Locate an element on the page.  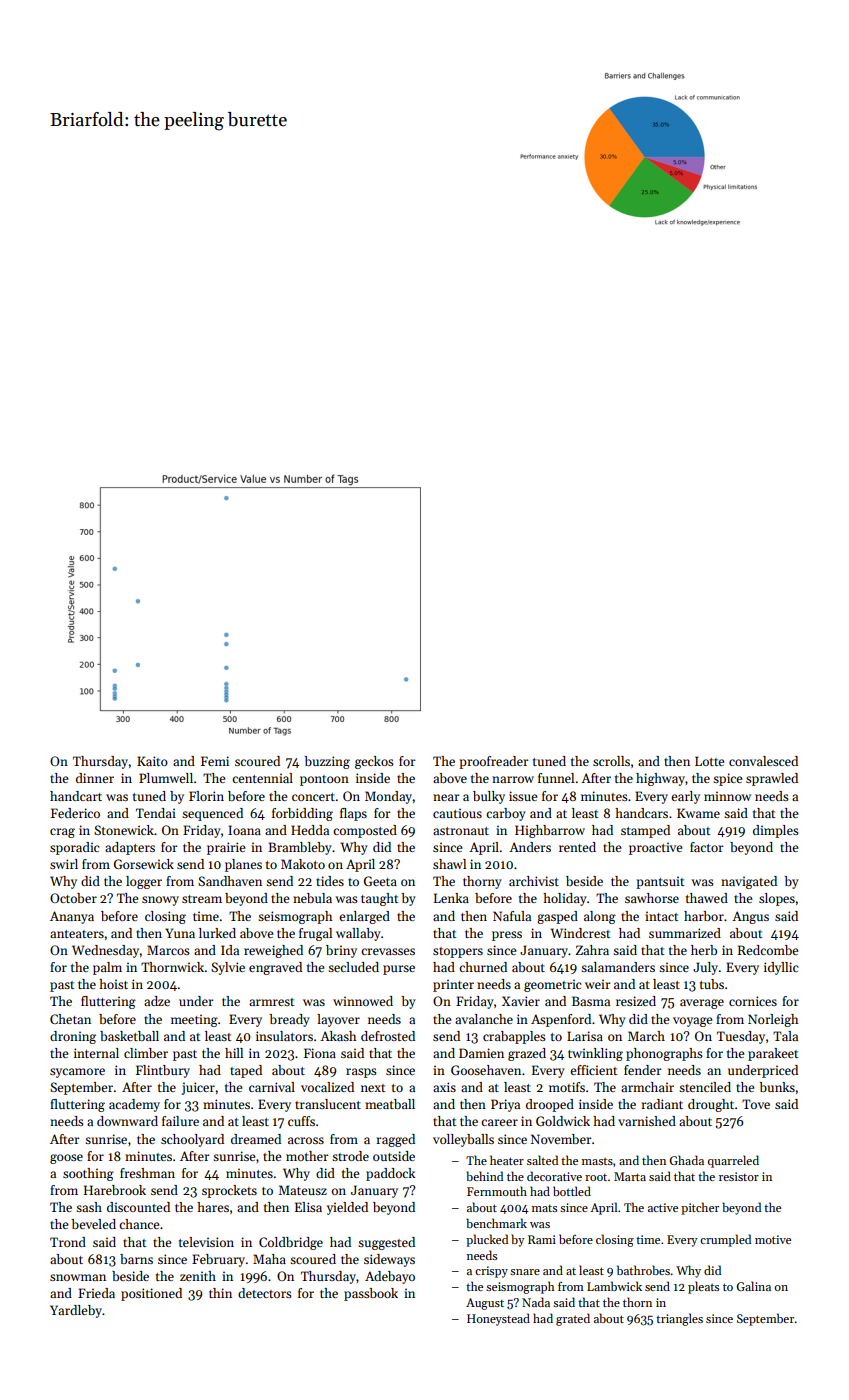
Sandhaven is located at coordinates (230, 881).
